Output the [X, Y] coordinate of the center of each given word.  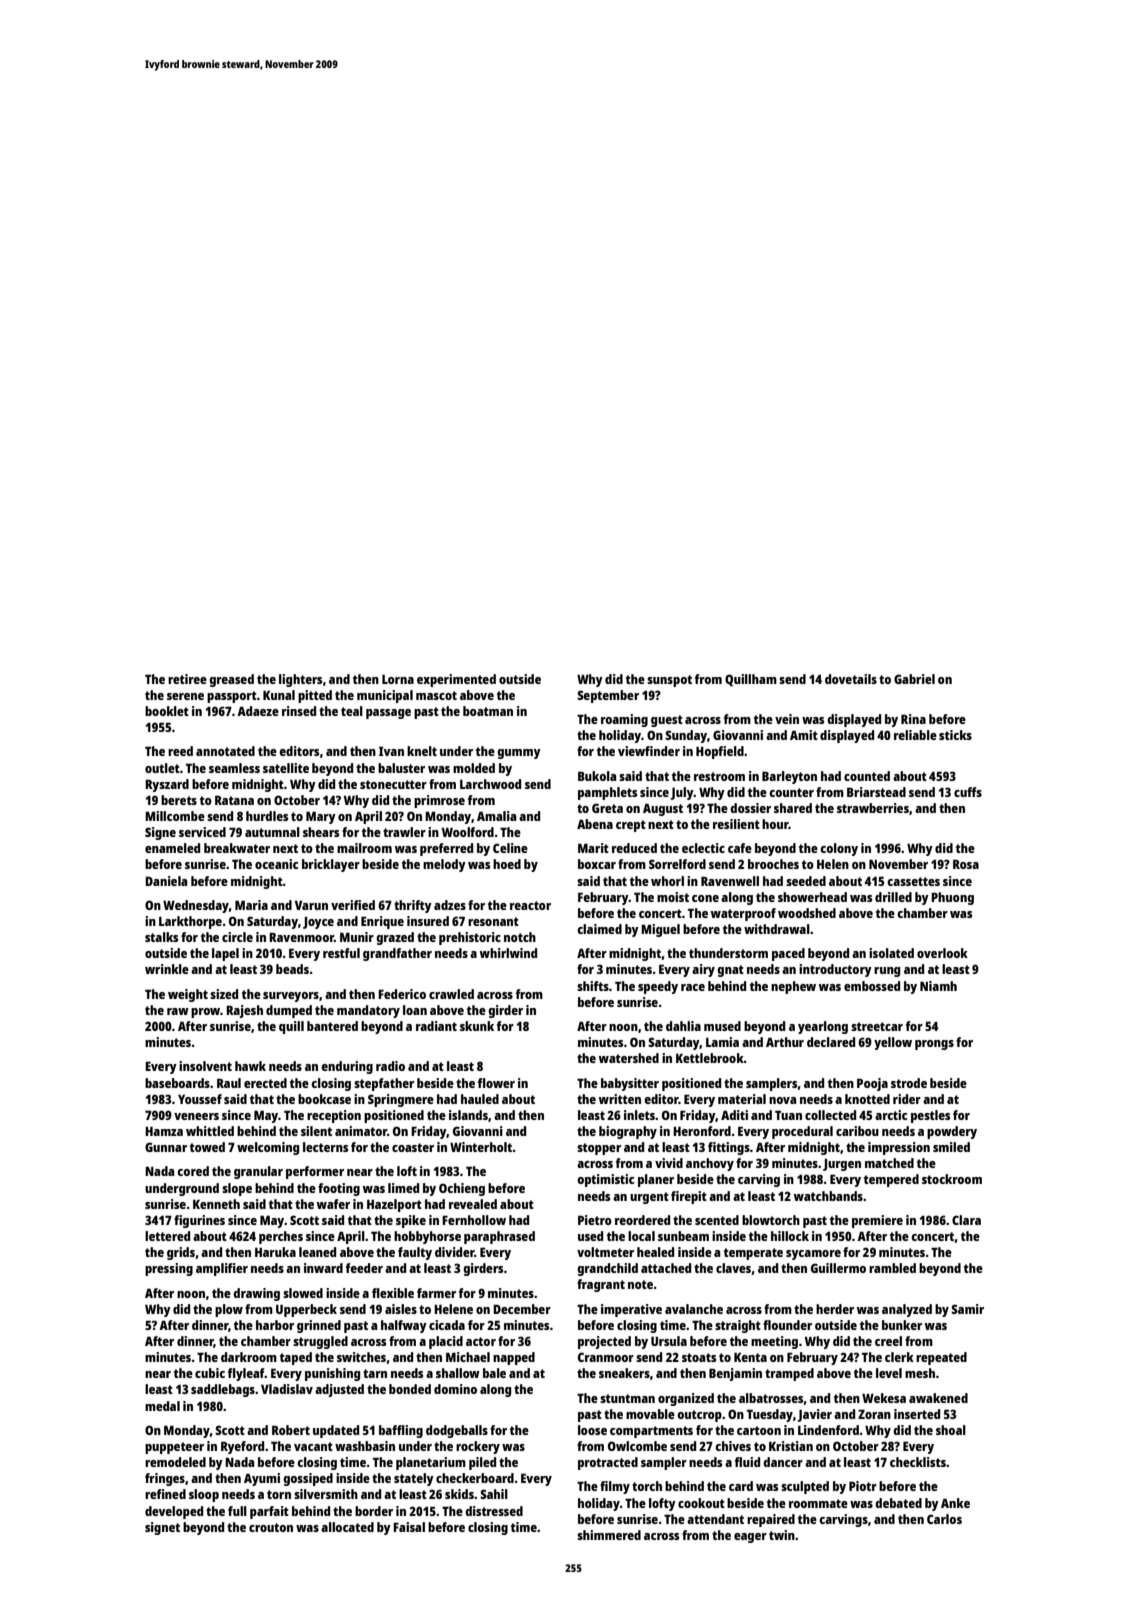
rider [907, 1099]
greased [231, 680]
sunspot [669, 681]
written [620, 1099]
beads [292, 969]
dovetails [851, 679]
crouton [271, 1527]
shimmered [609, 1535]
